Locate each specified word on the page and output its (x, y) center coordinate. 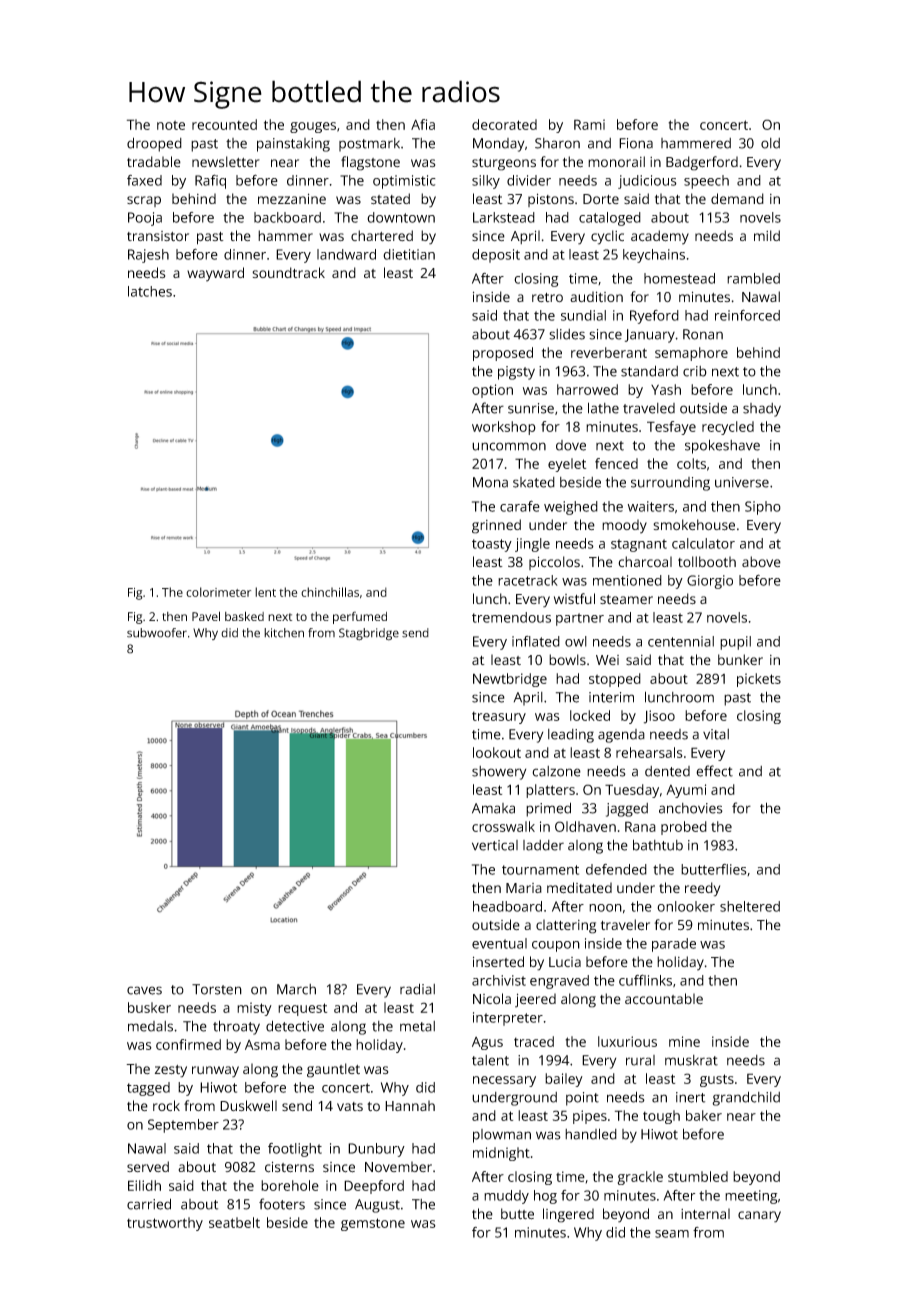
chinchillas (330, 592)
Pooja (145, 219)
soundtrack (288, 272)
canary (759, 1217)
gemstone (373, 1224)
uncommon (509, 446)
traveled (649, 408)
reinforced (747, 315)
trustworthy (165, 1224)
